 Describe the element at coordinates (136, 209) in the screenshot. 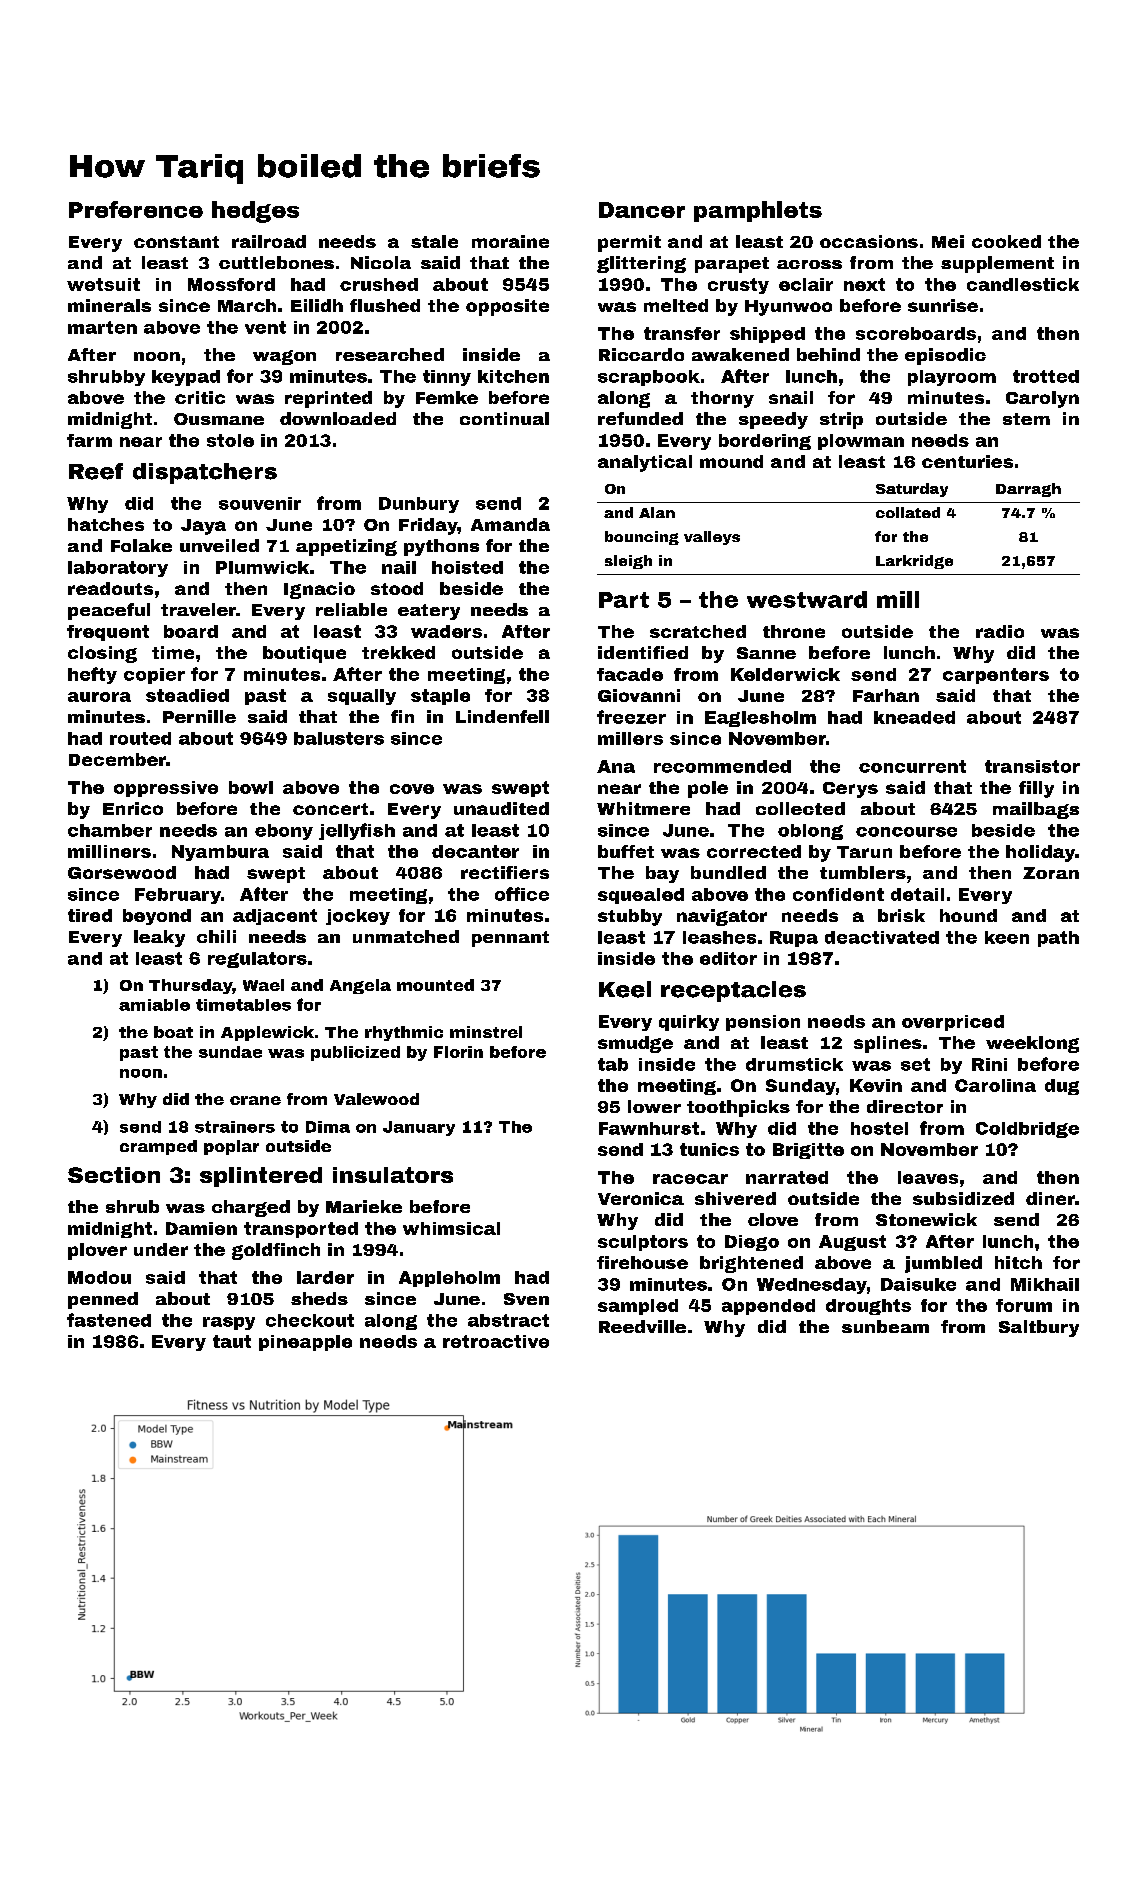

I see `Preference` at that location.
